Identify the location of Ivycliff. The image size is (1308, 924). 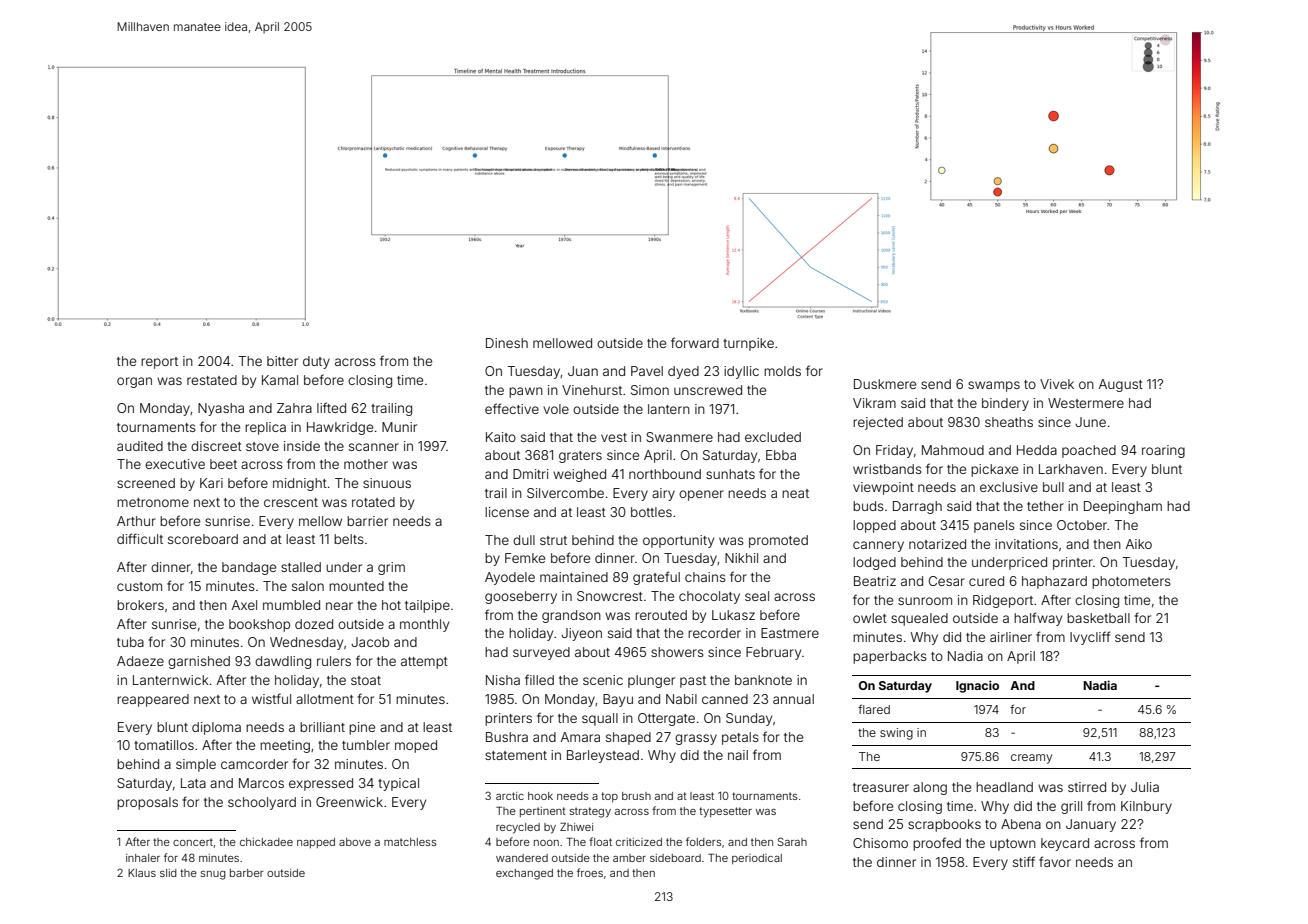
(1090, 638).
